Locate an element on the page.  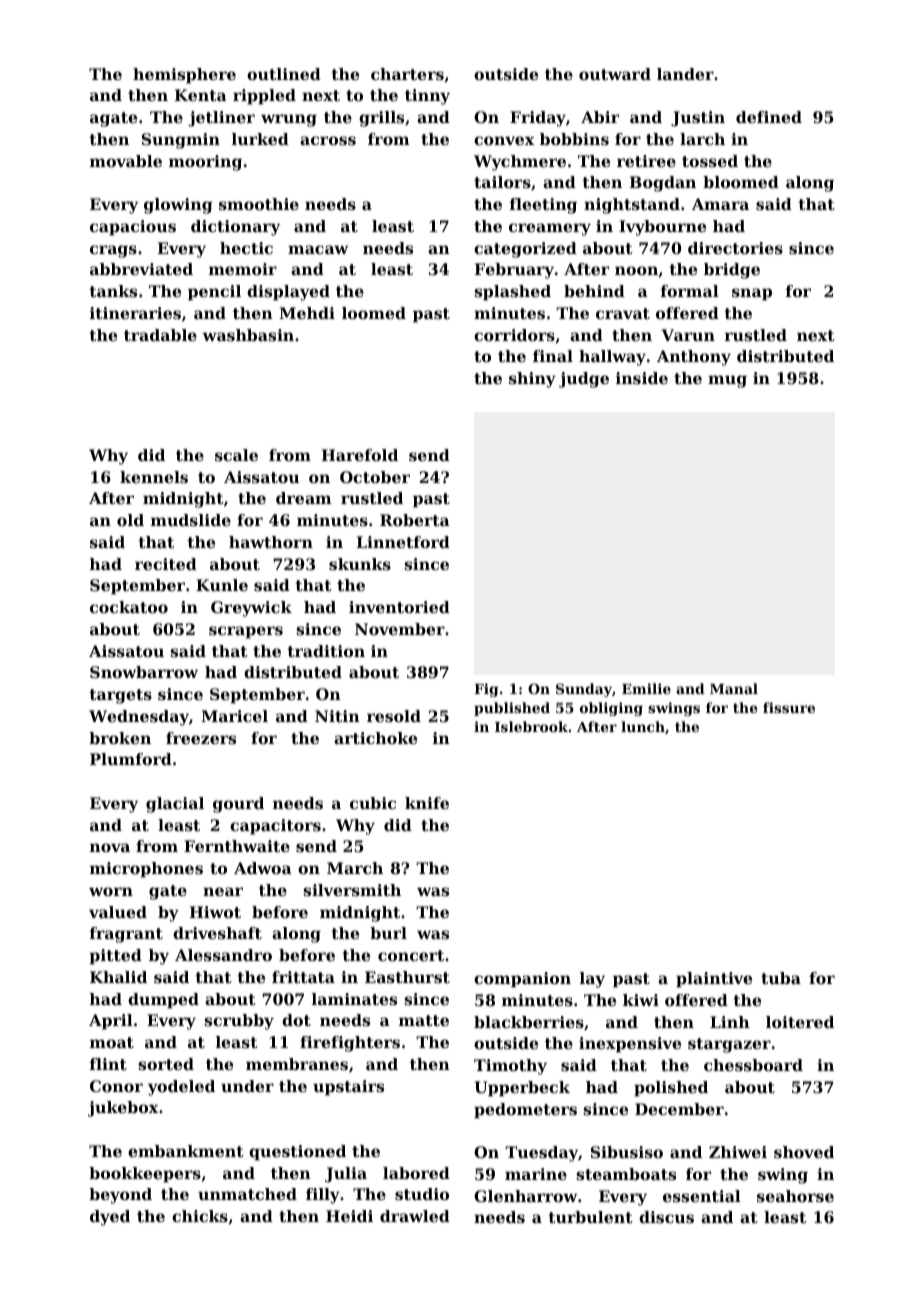
charters is located at coordinates (407, 74).
